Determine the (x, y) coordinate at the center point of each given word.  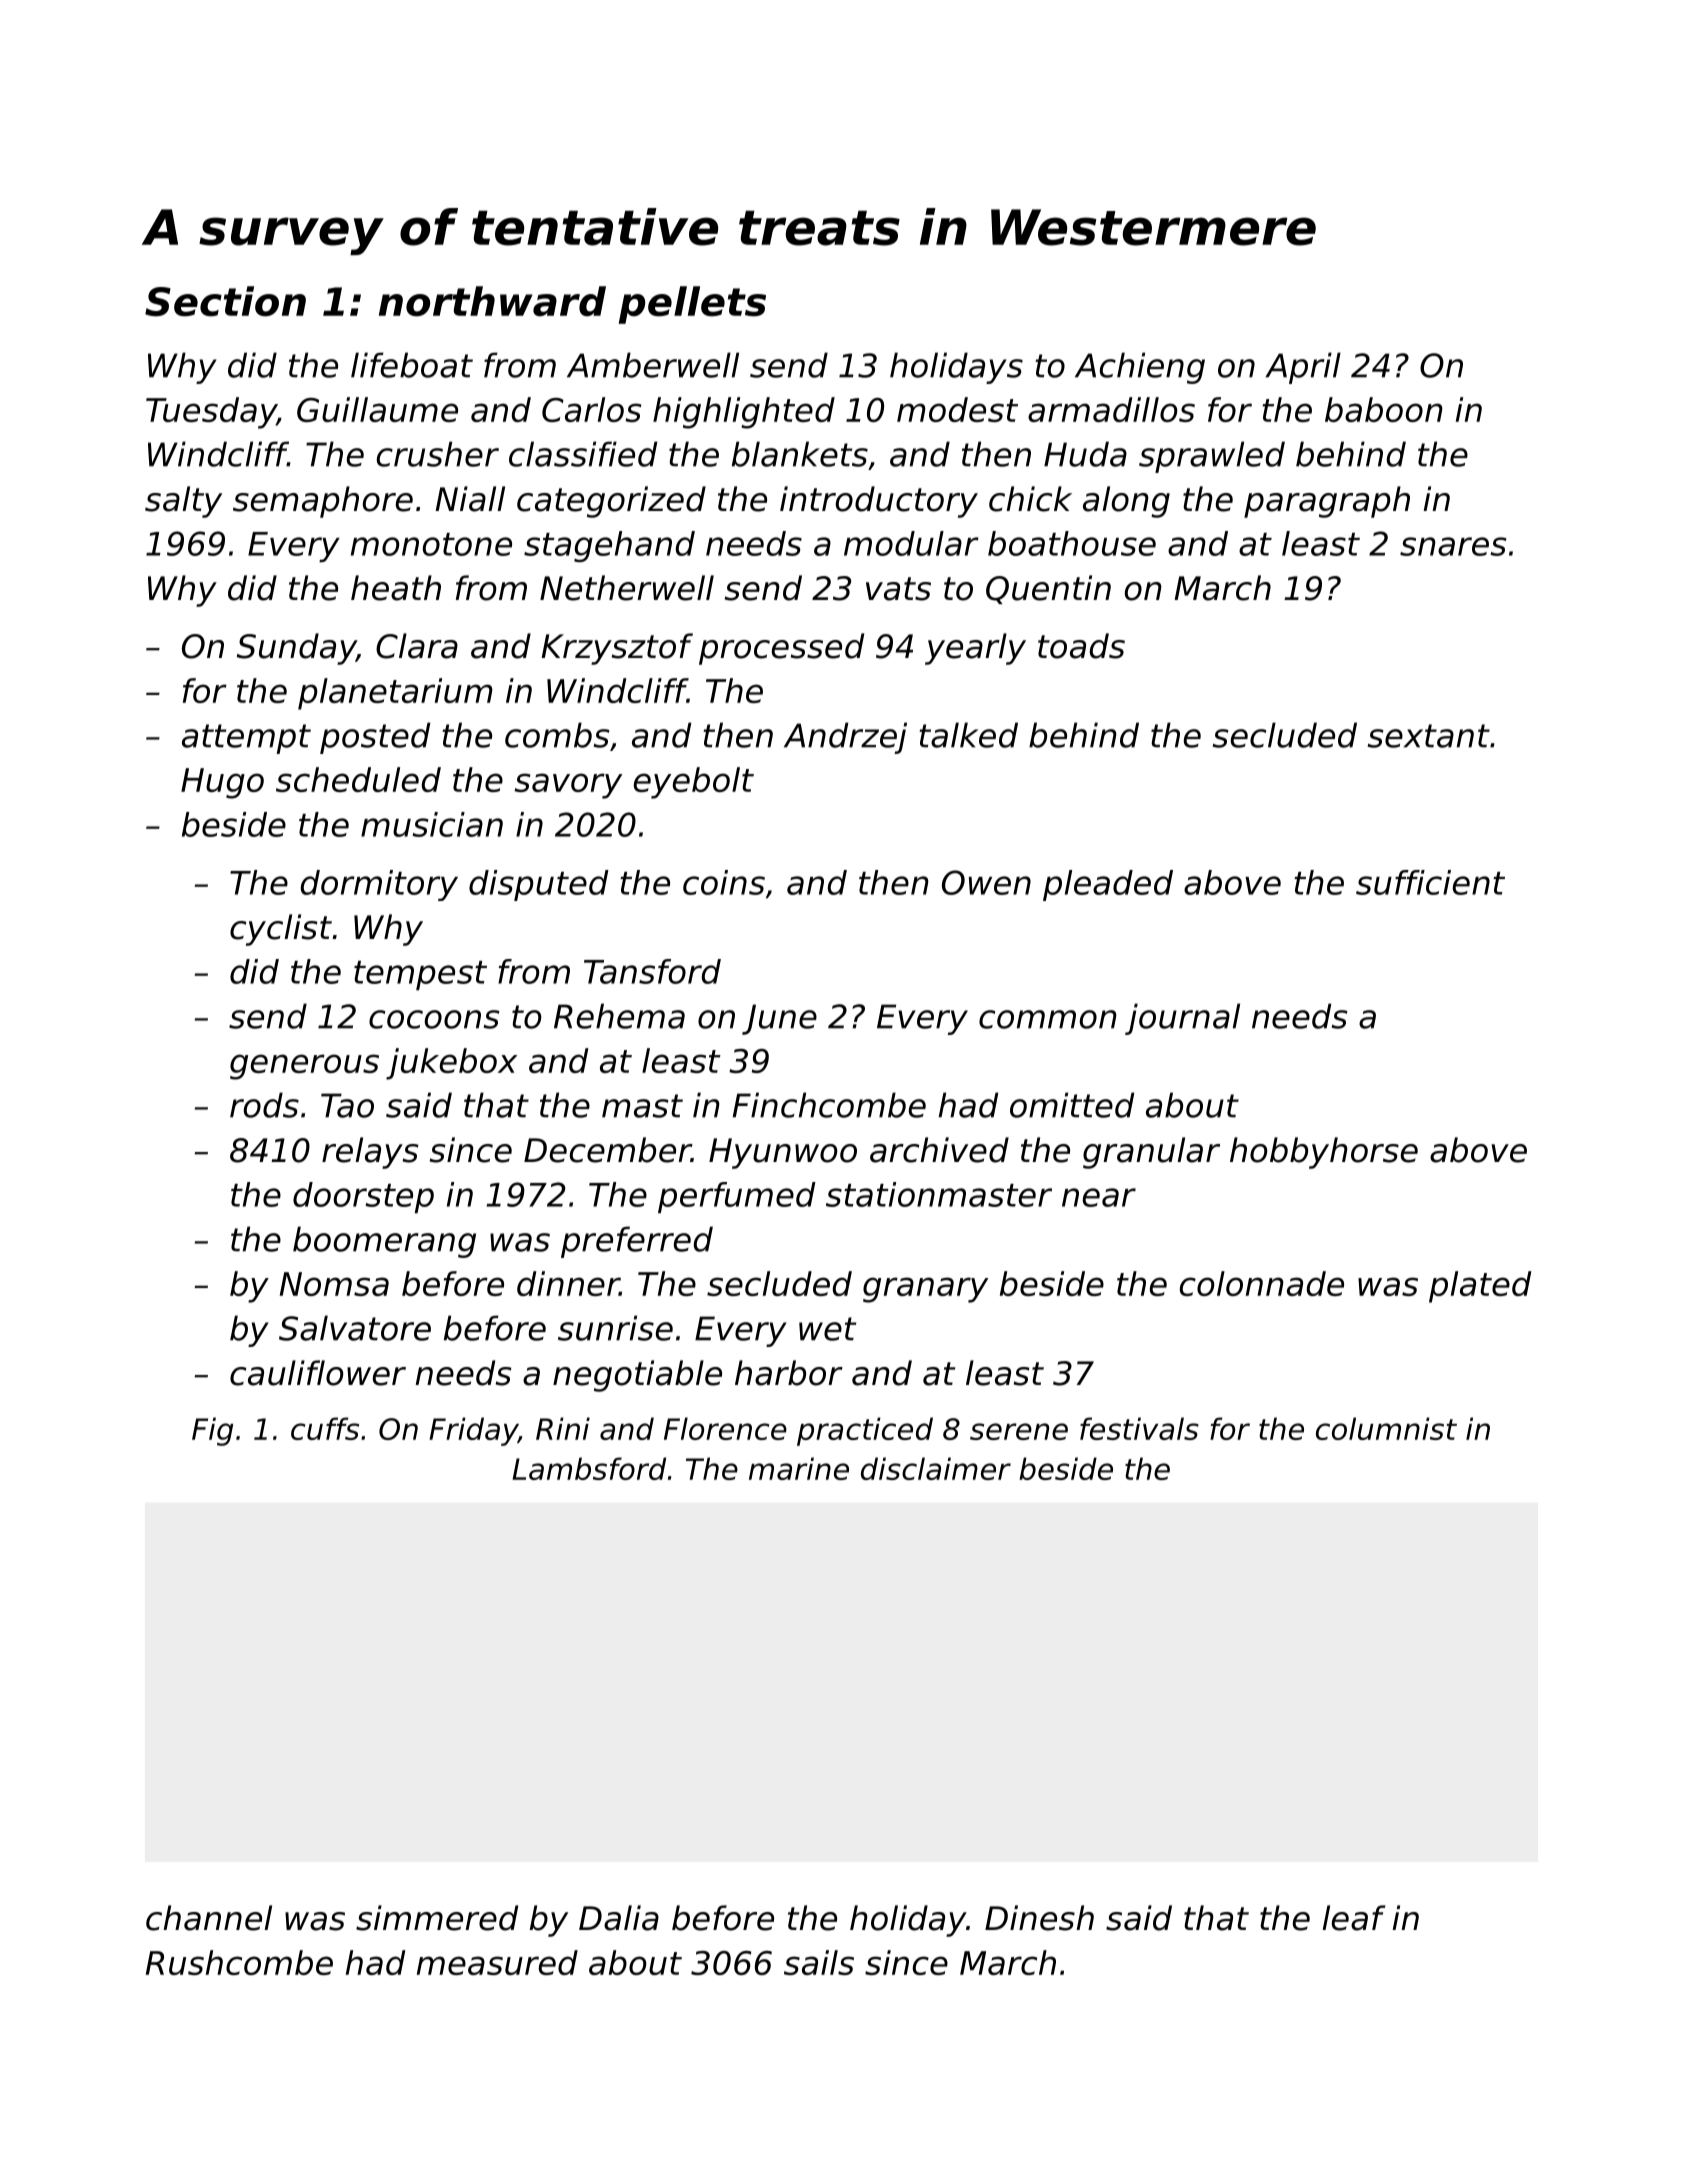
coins (724, 882)
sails (819, 1962)
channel (209, 1918)
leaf (1353, 1918)
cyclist (281, 930)
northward (492, 301)
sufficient (1430, 882)
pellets (692, 305)
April (1303, 368)
